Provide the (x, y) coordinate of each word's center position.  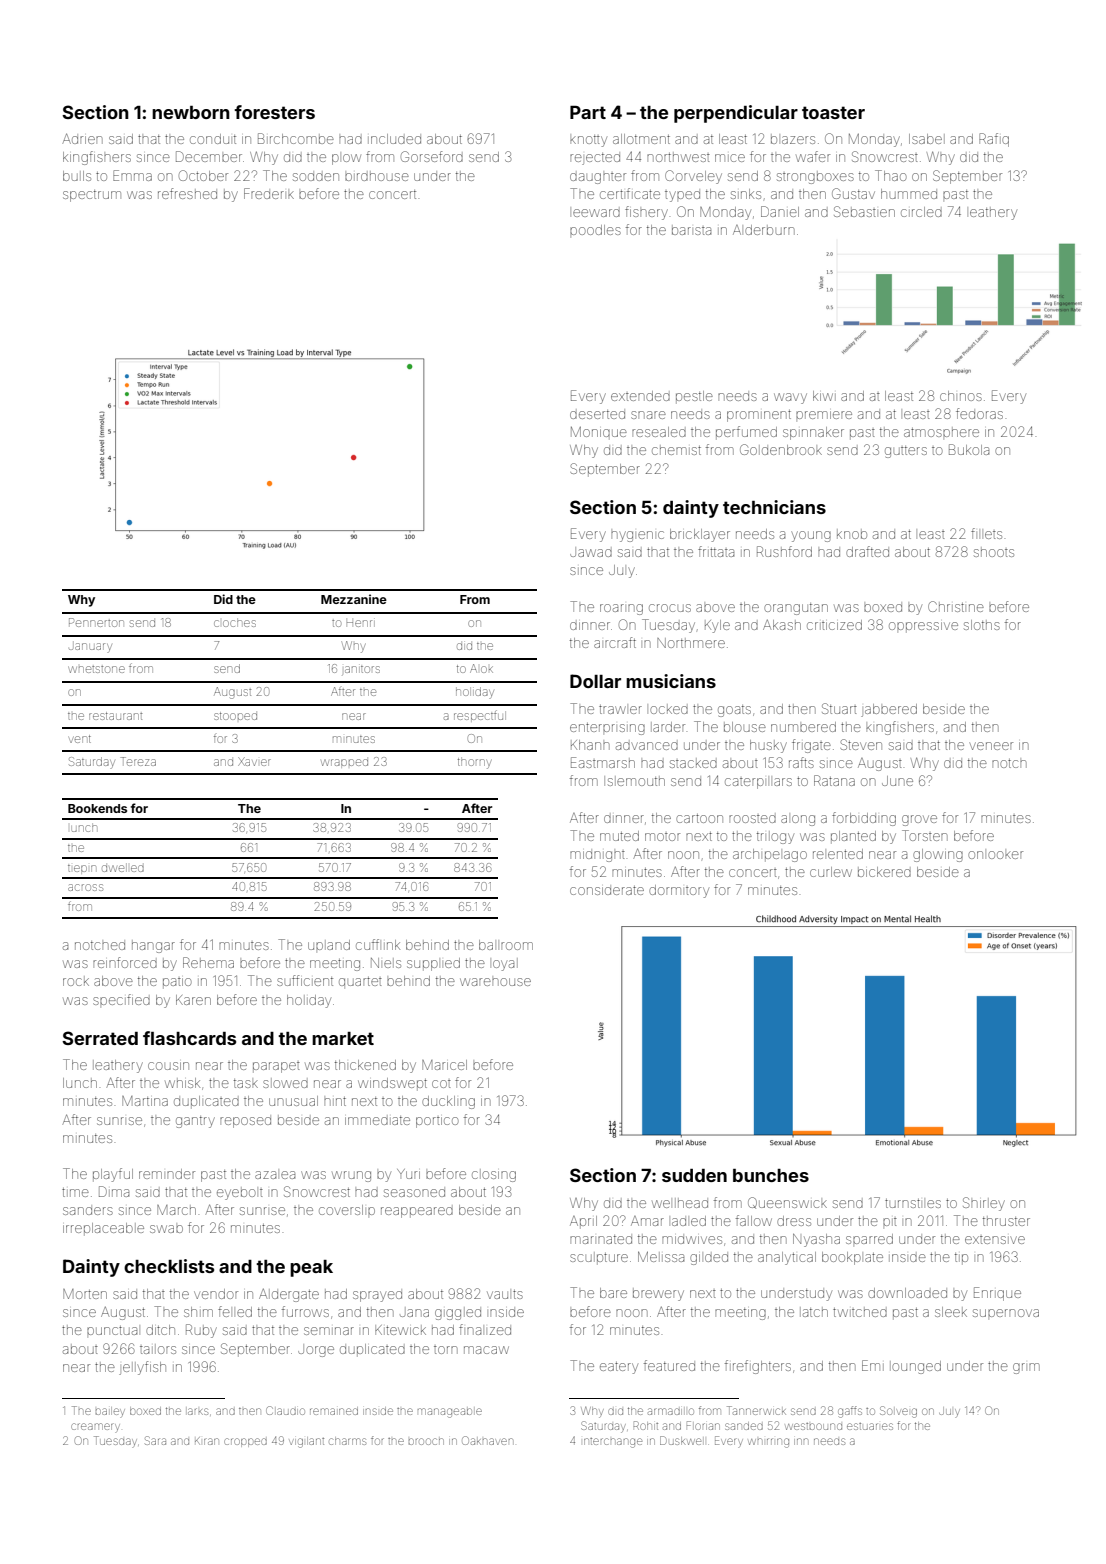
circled (921, 212)
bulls (77, 176)
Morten (85, 1294)
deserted (597, 414)
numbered (803, 727)
